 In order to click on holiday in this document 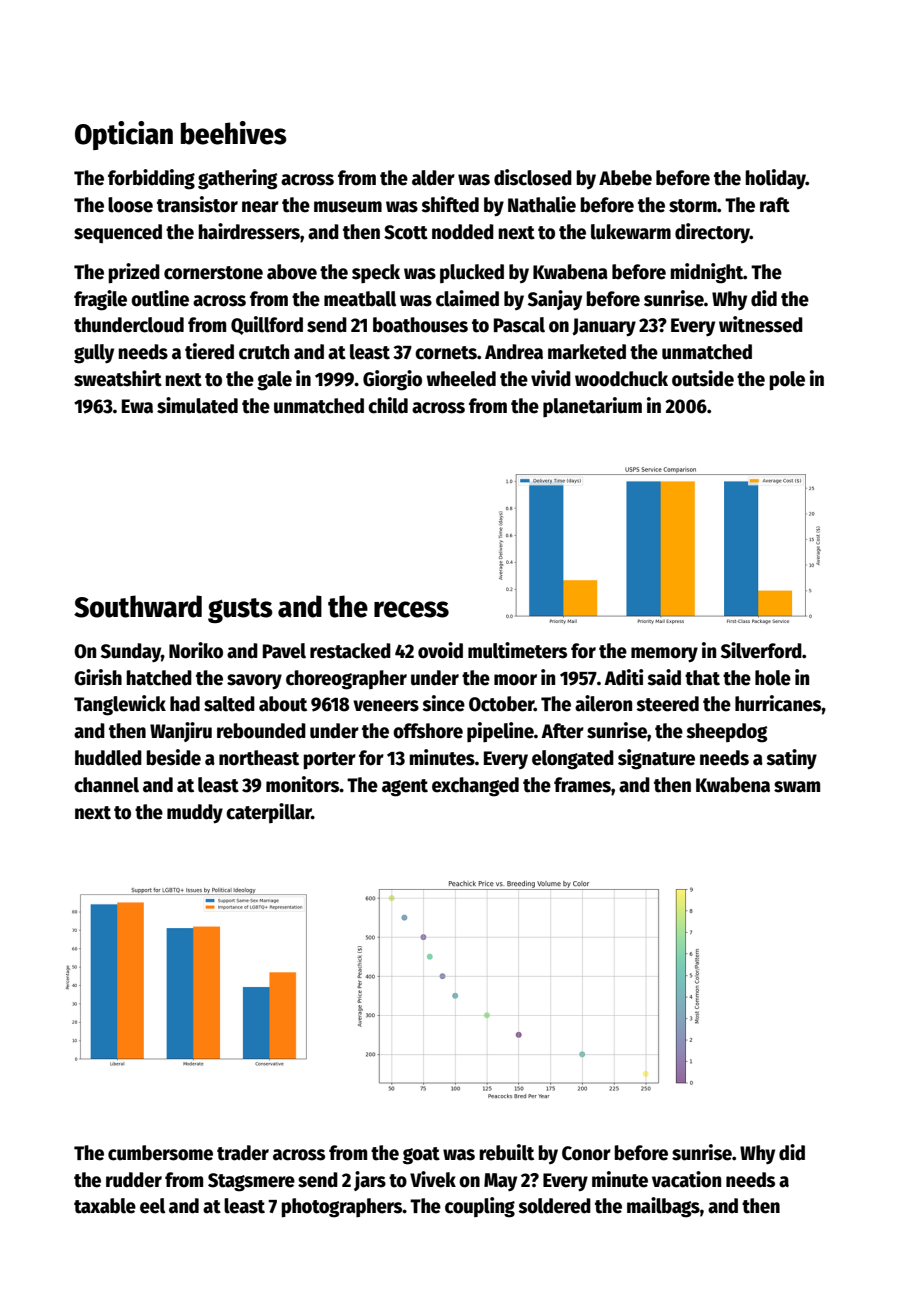, I will do `click(775, 179)`.
